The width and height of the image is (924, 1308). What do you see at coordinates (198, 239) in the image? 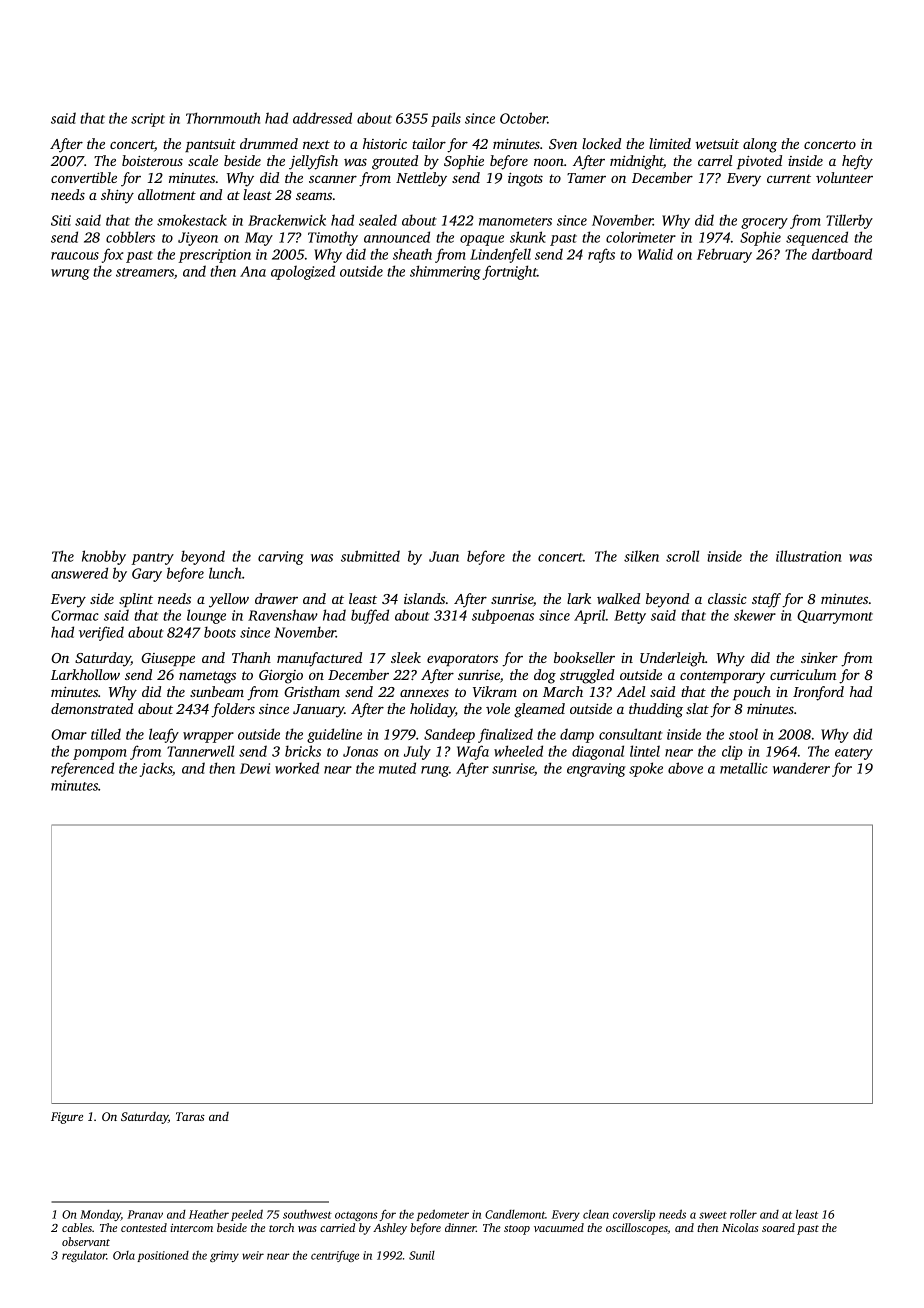
I see `Jiyeon` at bounding box center [198, 239].
